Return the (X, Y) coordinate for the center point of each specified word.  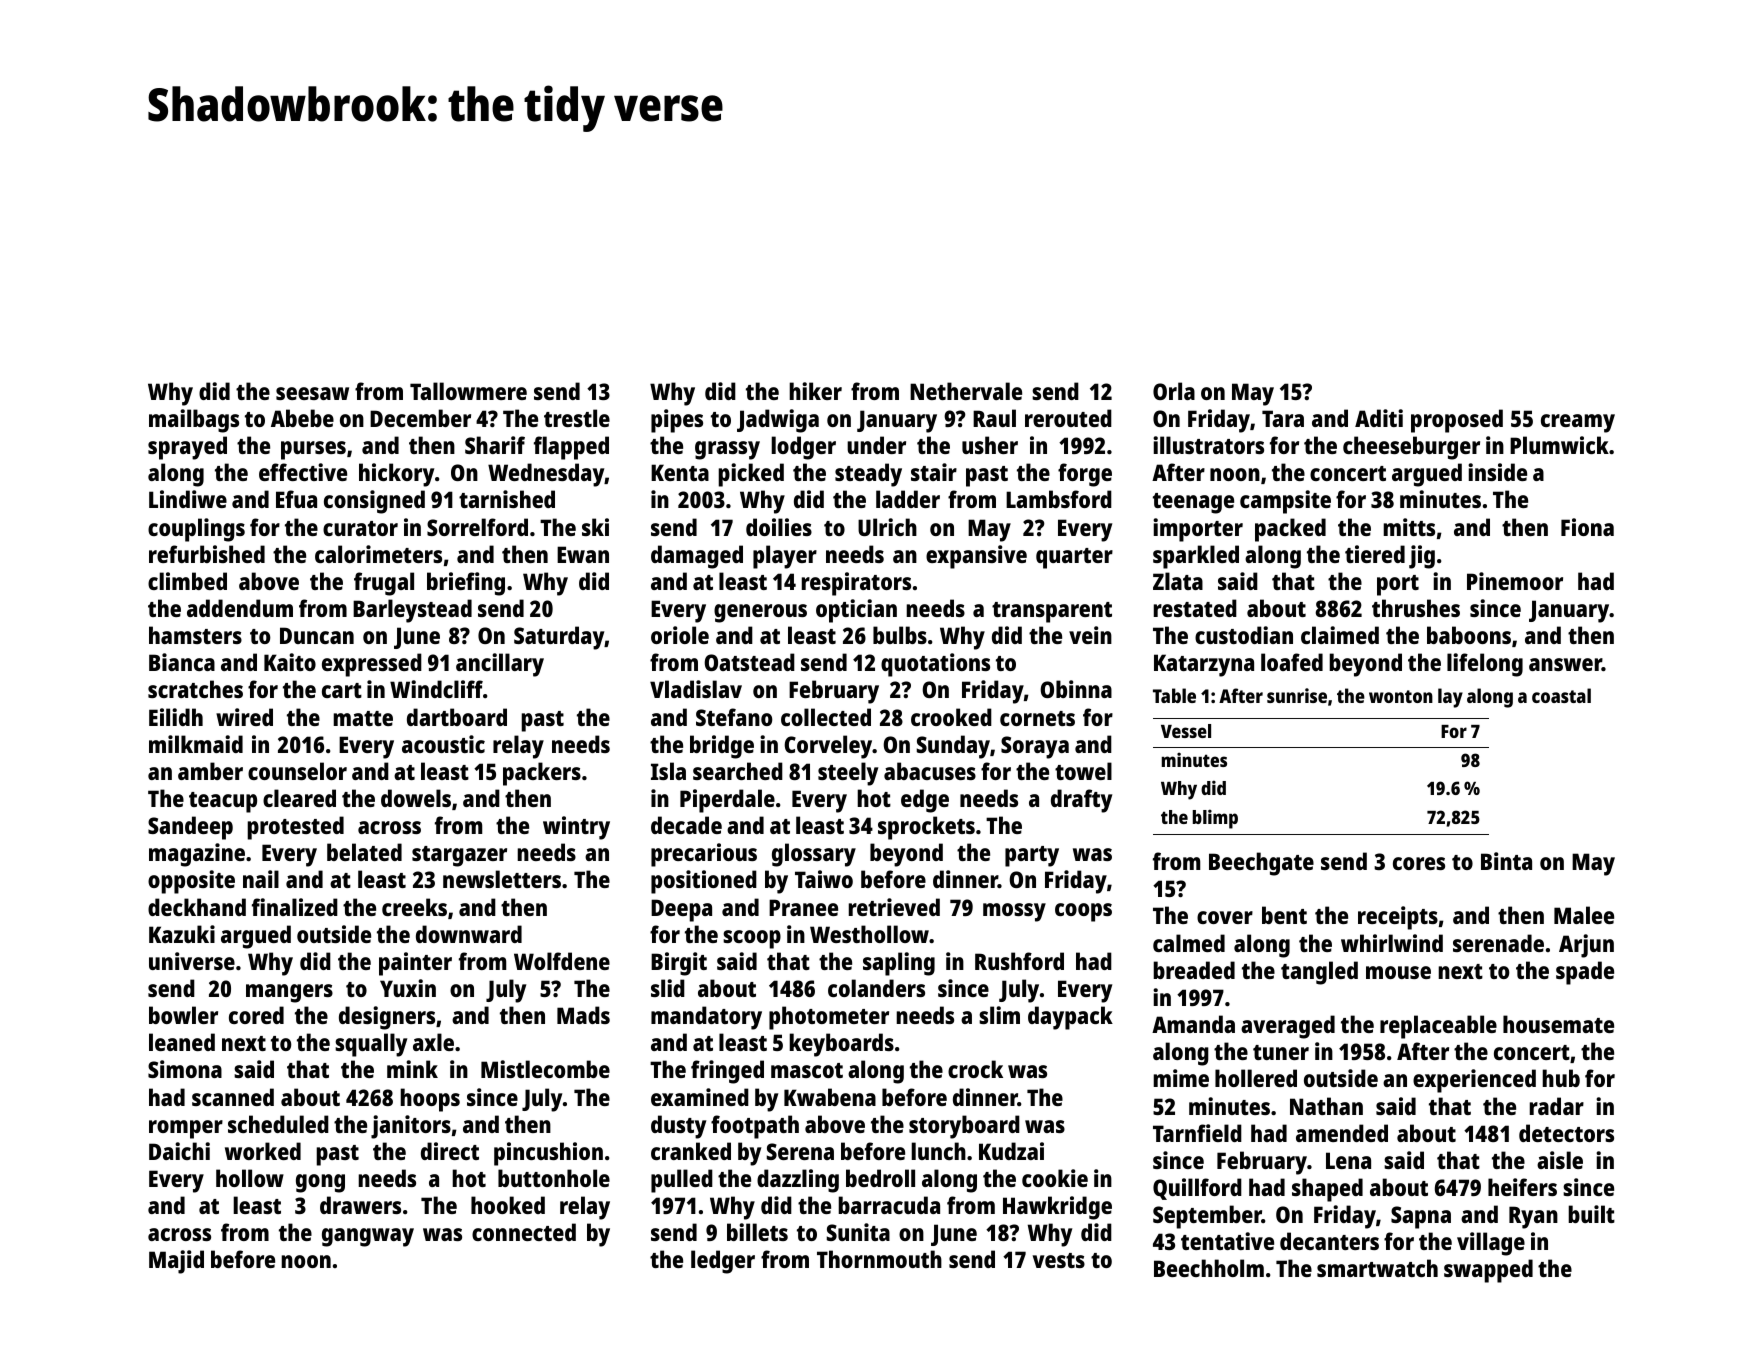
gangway (368, 1237)
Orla (1174, 391)
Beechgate (1261, 864)
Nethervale (966, 391)
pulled (682, 1181)
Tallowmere (468, 391)
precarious (704, 855)
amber (210, 771)
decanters (1329, 1241)
